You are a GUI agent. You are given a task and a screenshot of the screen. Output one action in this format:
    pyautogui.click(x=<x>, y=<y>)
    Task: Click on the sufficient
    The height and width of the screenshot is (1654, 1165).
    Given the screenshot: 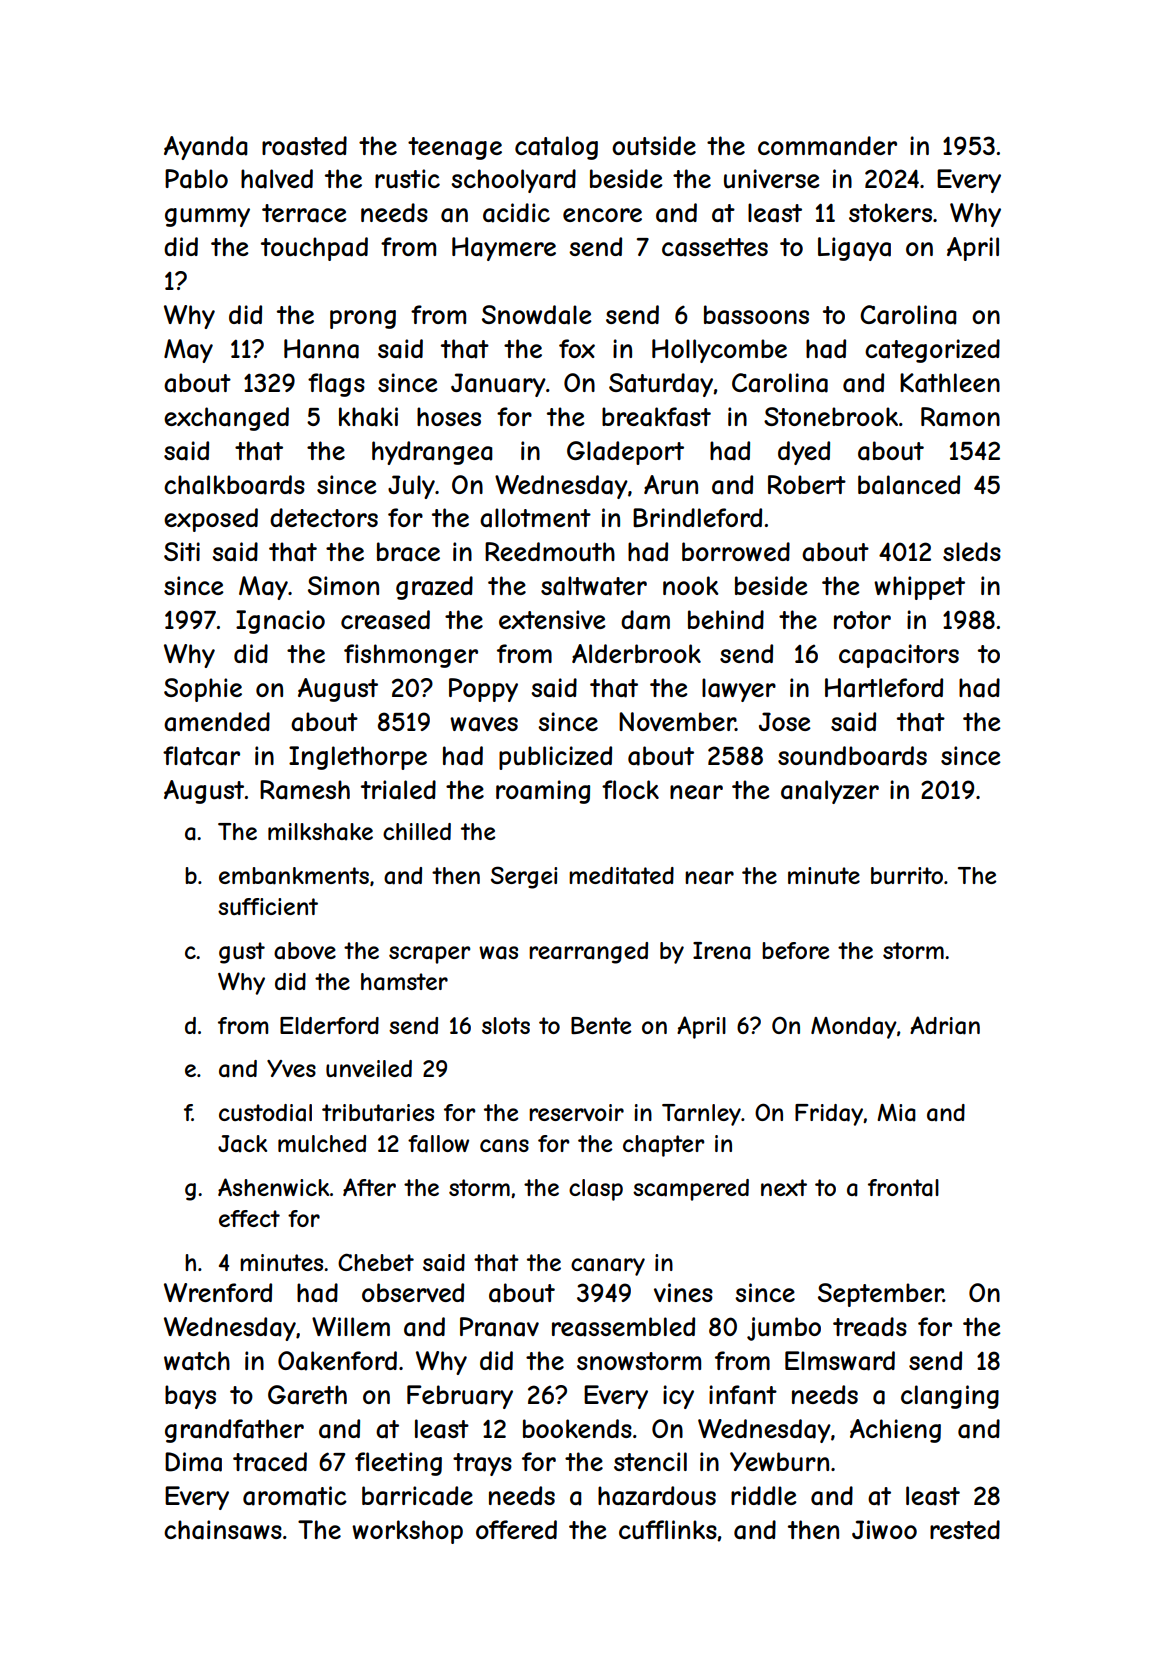 What is the action you would take?
    pyautogui.click(x=268, y=906)
